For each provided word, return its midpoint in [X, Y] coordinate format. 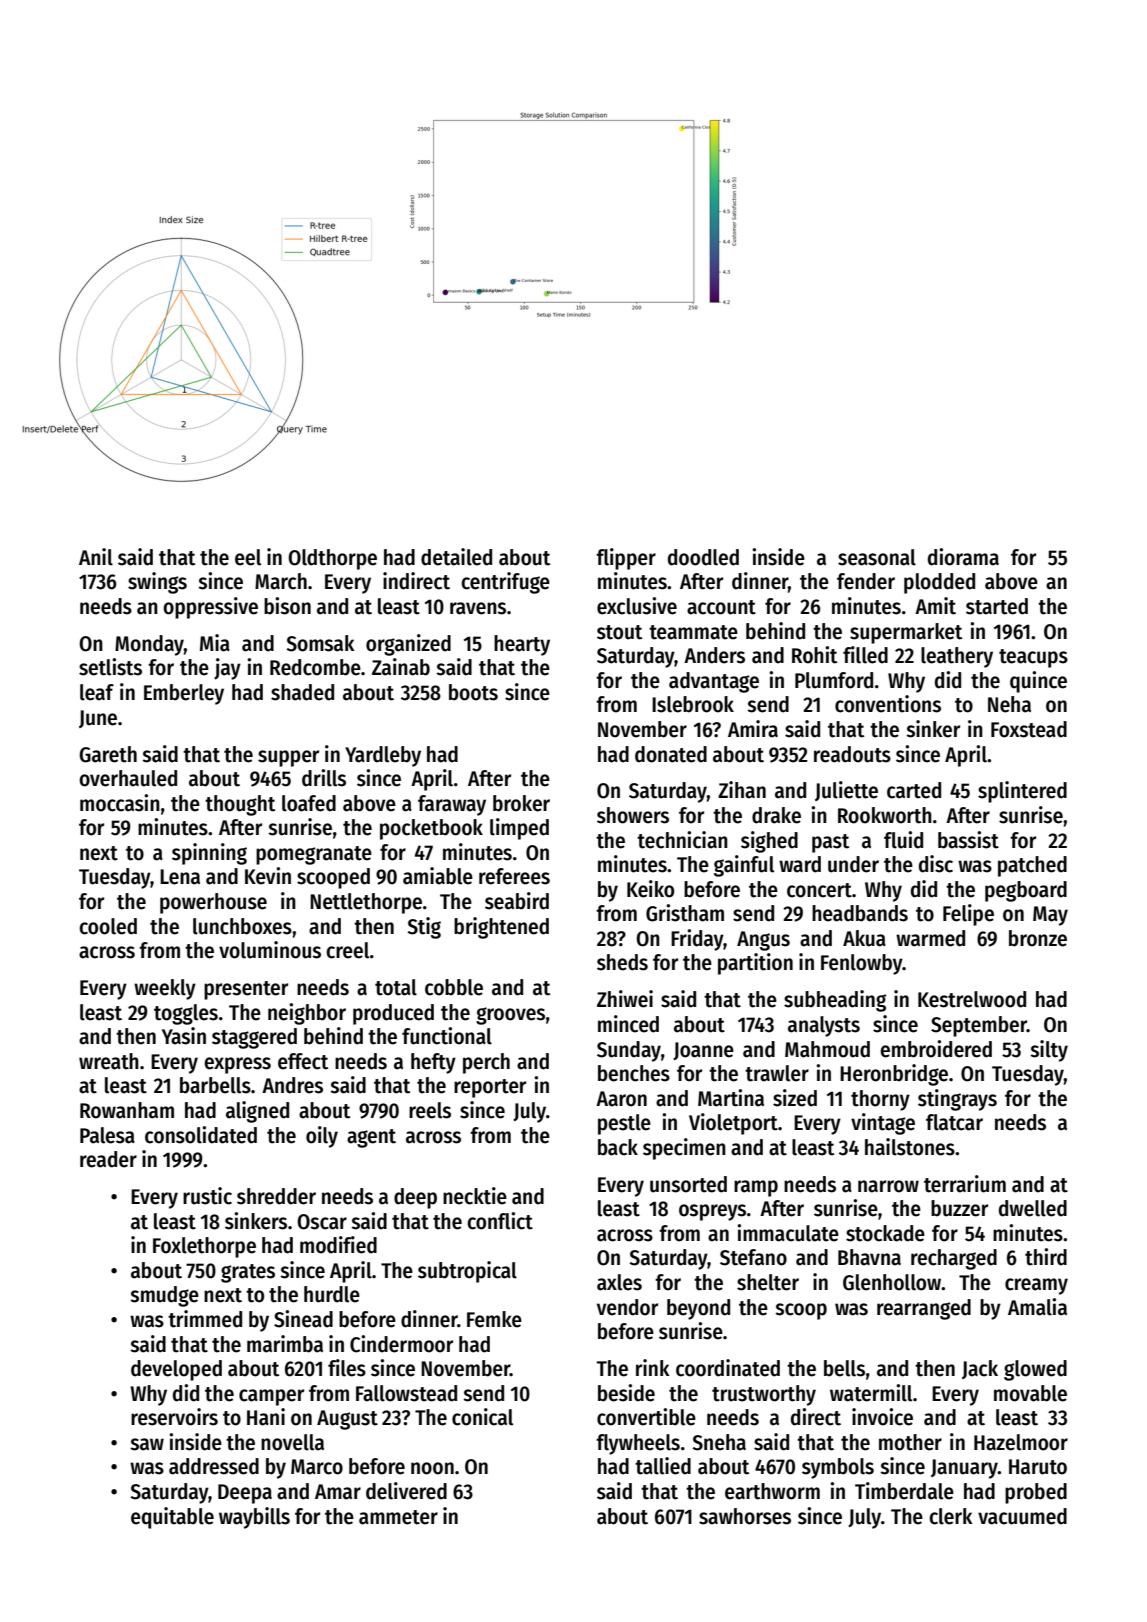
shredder [276, 1196]
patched [1032, 866]
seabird [517, 901]
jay [227, 669]
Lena [180, 877]
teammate [693, 632]
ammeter [398, 1517]
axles [619, 1282]
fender [866, 581]
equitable [172, 1518]
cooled [108, 926]
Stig [424, 928]
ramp [756, 1188]
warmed [930, 938]
